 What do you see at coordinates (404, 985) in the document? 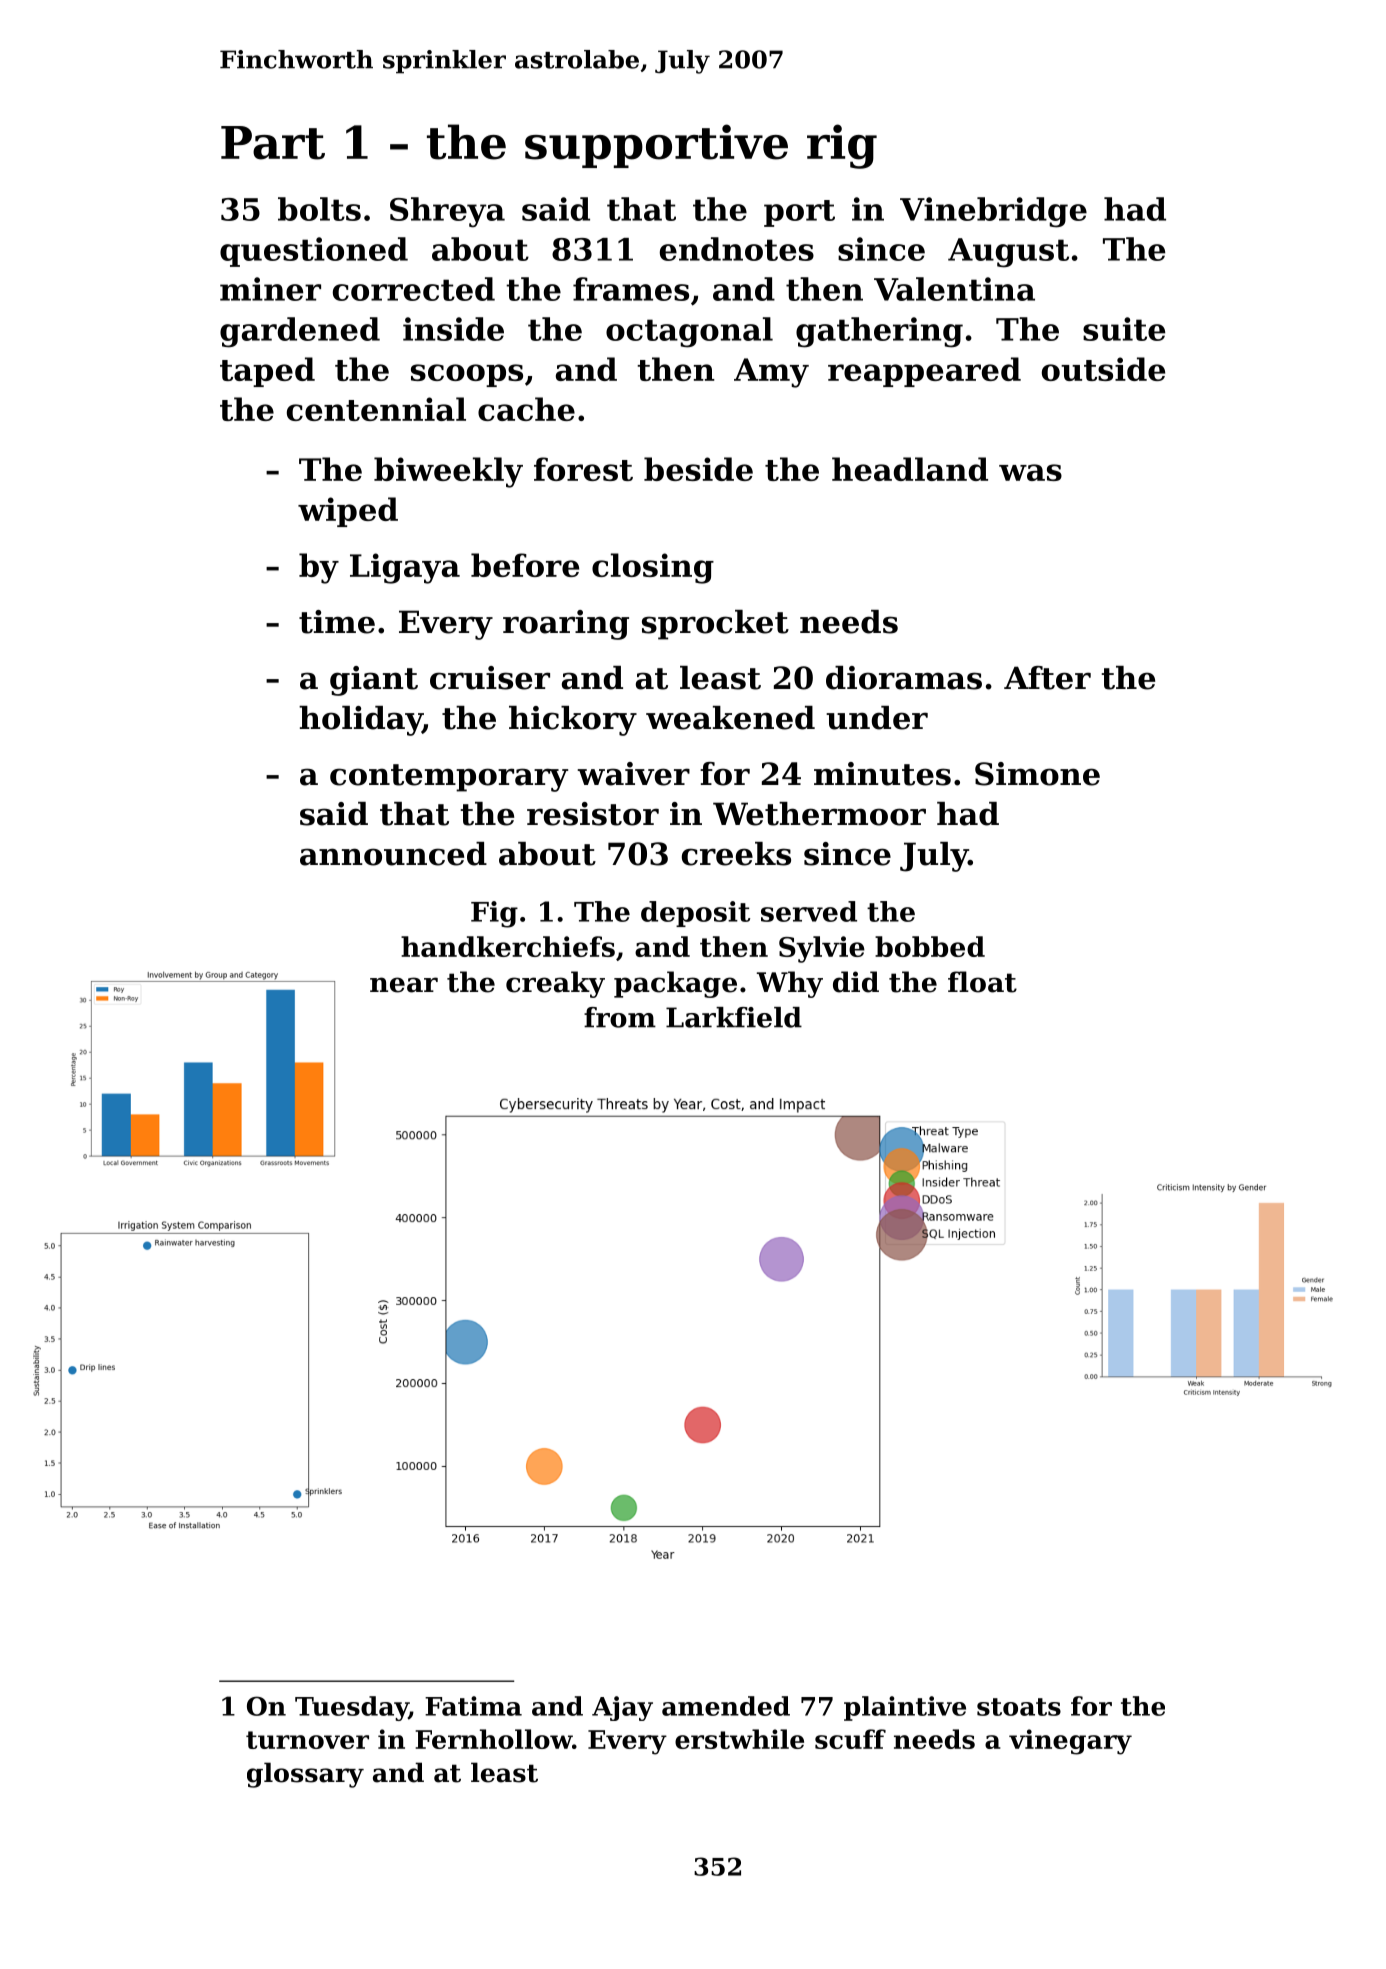
I see `near` at bounding box center [404, 985].
